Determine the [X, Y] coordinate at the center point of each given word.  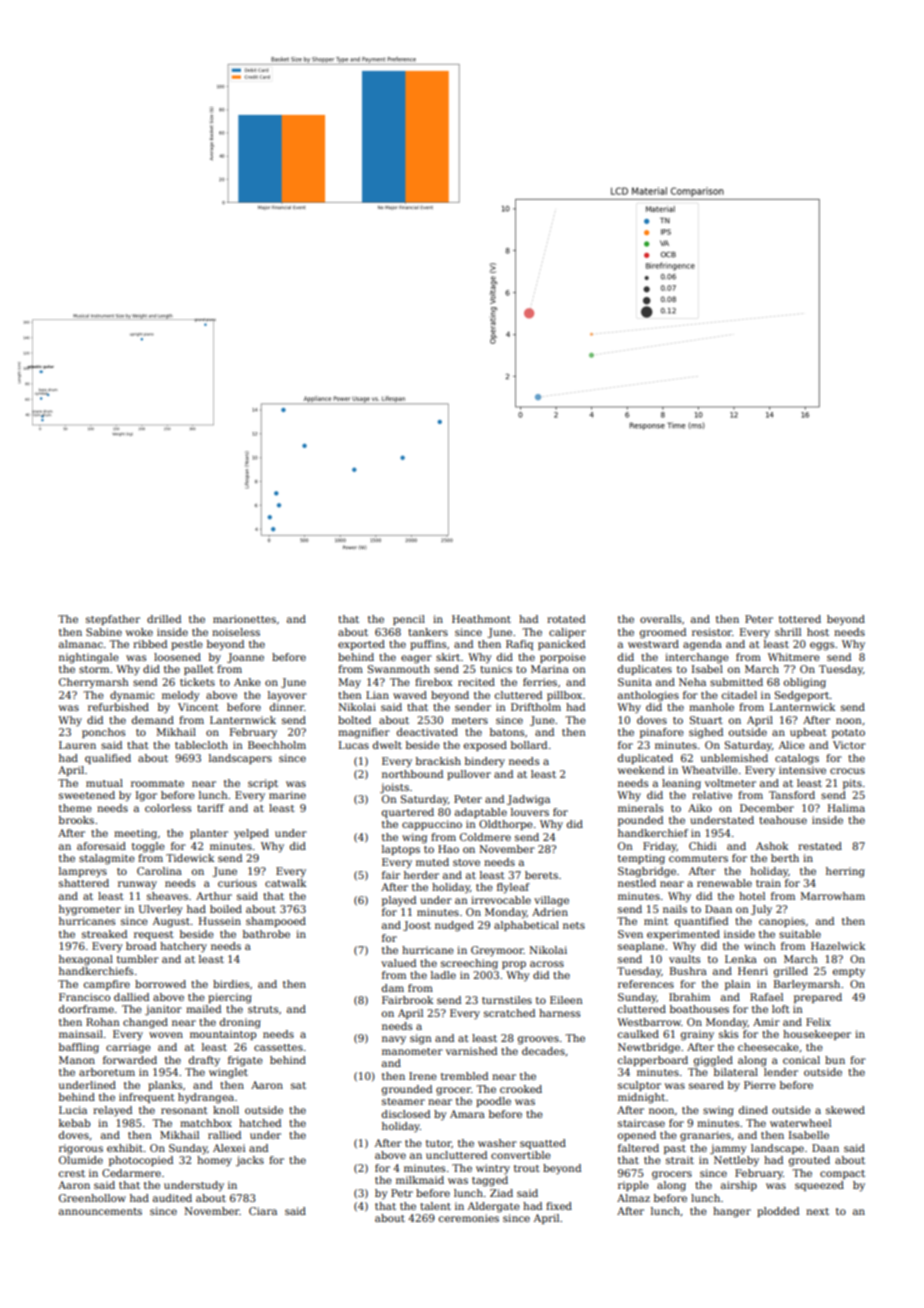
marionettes [244, 619]
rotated [566, 619]
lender [781, 1072]
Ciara [263, 1211]
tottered [800, 619]
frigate [245, 1061]
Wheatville [710, 770]
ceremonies [469, 1218]
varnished [471, 1051]
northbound [412, 774]
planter [209, 834]
